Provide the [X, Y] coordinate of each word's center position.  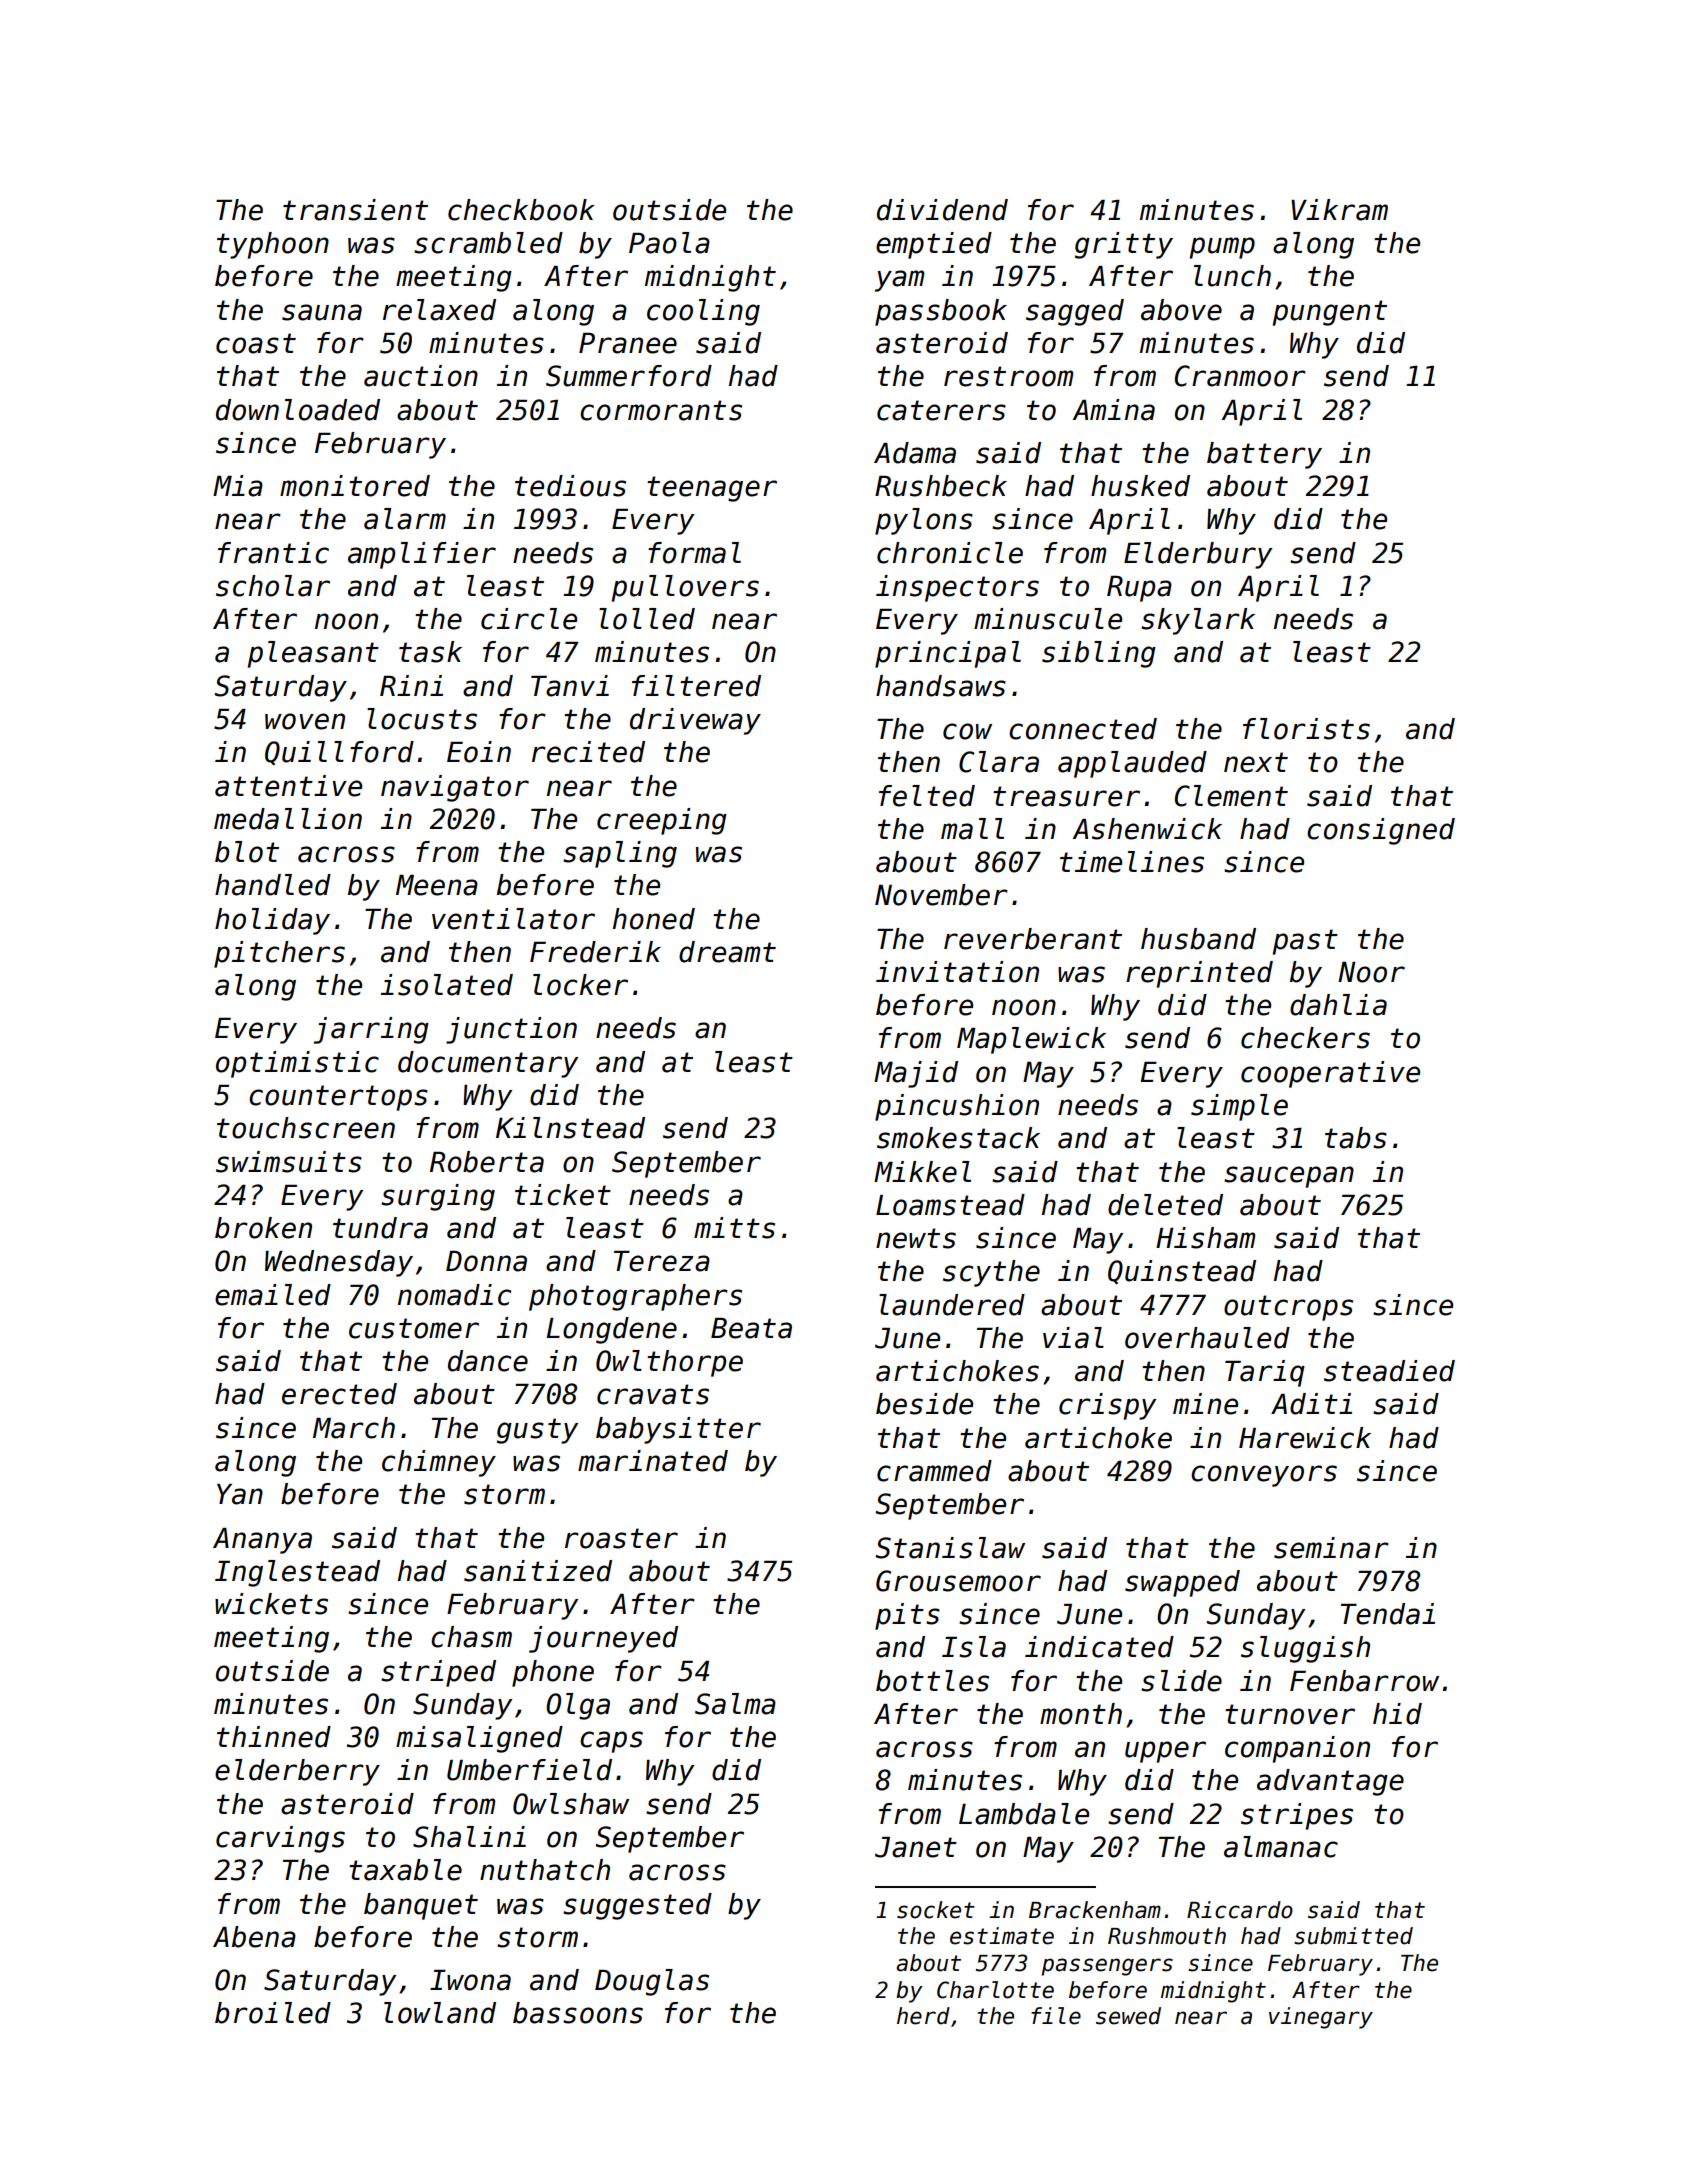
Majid [916, 1074]
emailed [273, 1295]
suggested [637, 1906]
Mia [238, 486]
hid [1397, 1714]
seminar [1331, 1548]
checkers [1305, 1038]
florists [1306, 729]
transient [355, 210]
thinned [274, 1737]
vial [1073, 1338]
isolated [447, 985]
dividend [942, 210]
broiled [273, 2013]
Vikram [1339, 210]
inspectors [957, 588]
